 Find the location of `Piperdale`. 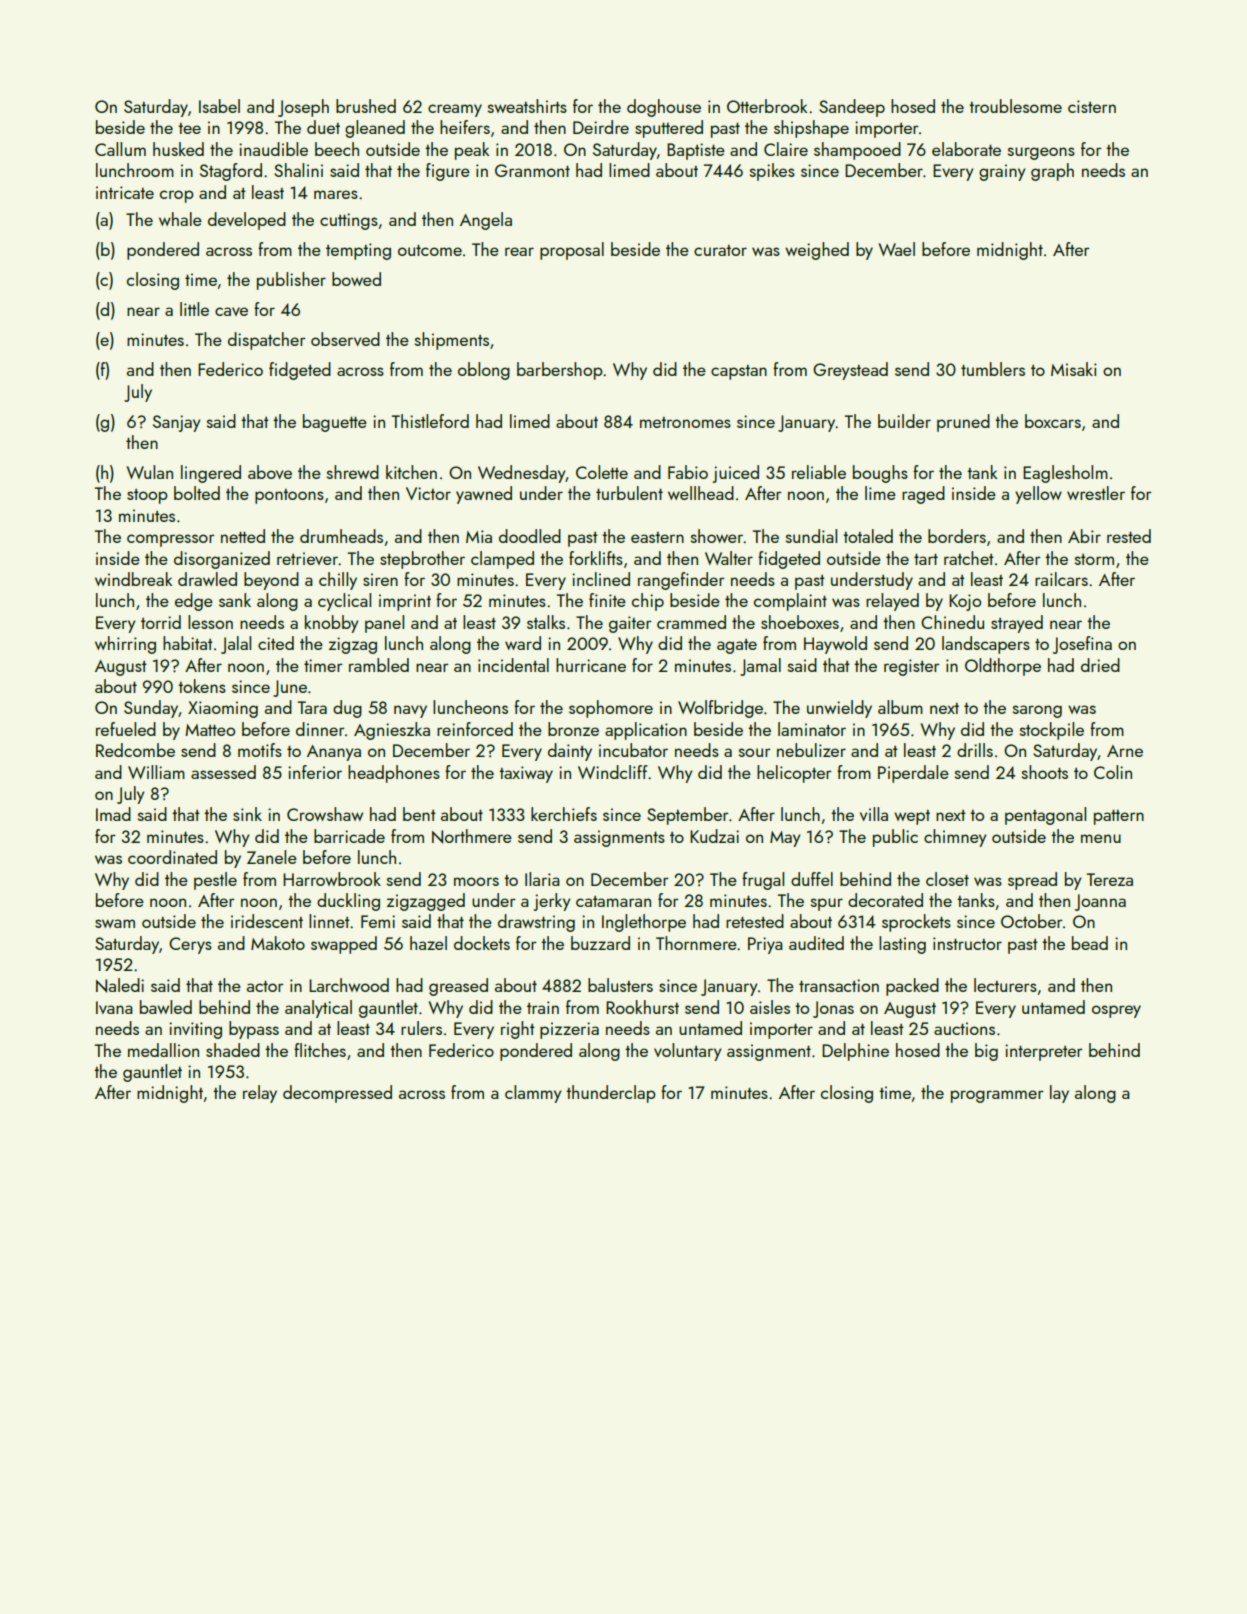

Piperdale is located at coordinates (913, 774).
